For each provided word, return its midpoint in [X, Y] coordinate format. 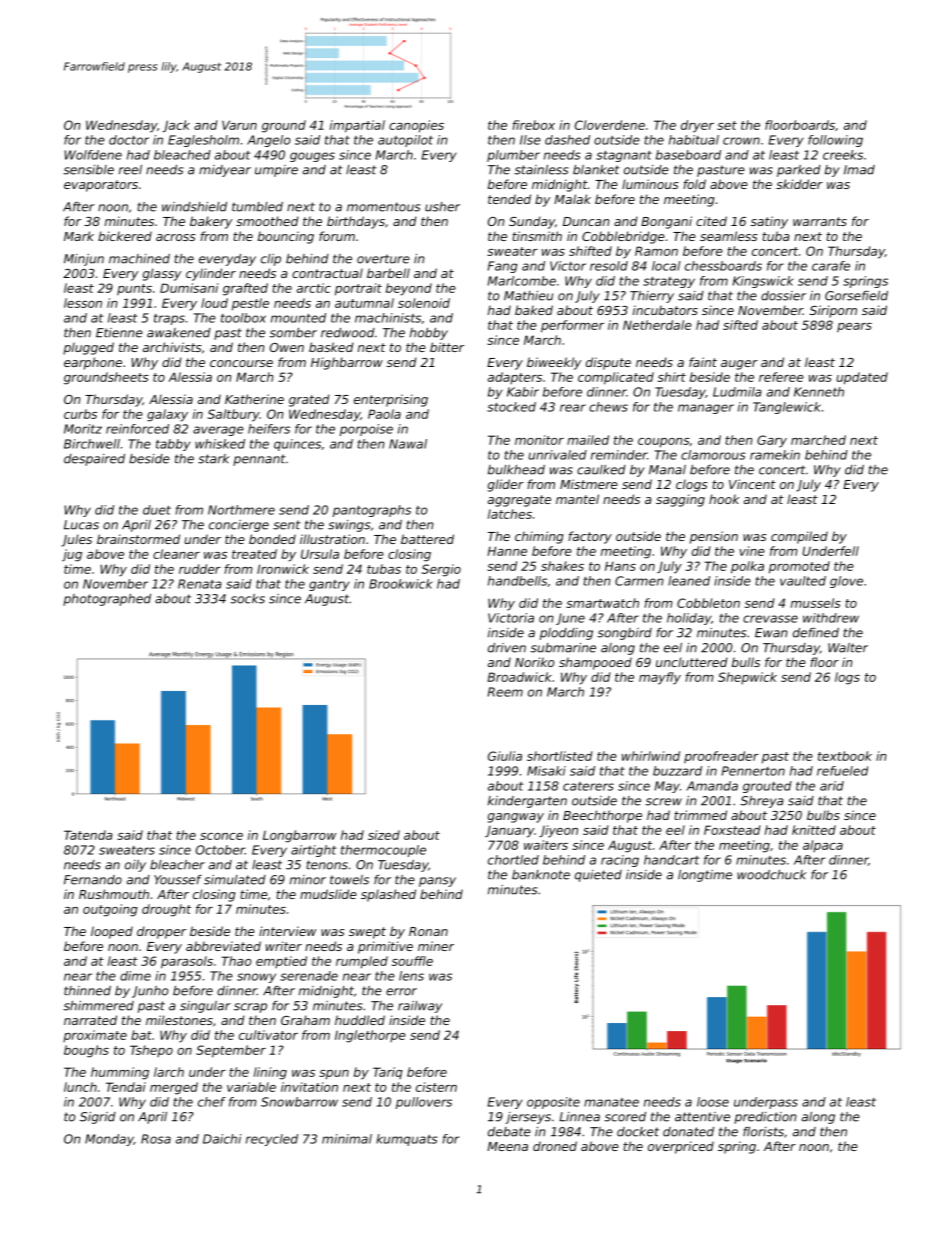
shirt [672, 377]
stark [214, 459]
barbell [388, 273]
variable [251, 1087]
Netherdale [657, 325]
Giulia [505, 756]
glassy [162, 274]
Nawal [408, 444]
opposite [553, 1103]
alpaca [823, 846]
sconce [221, 836]
